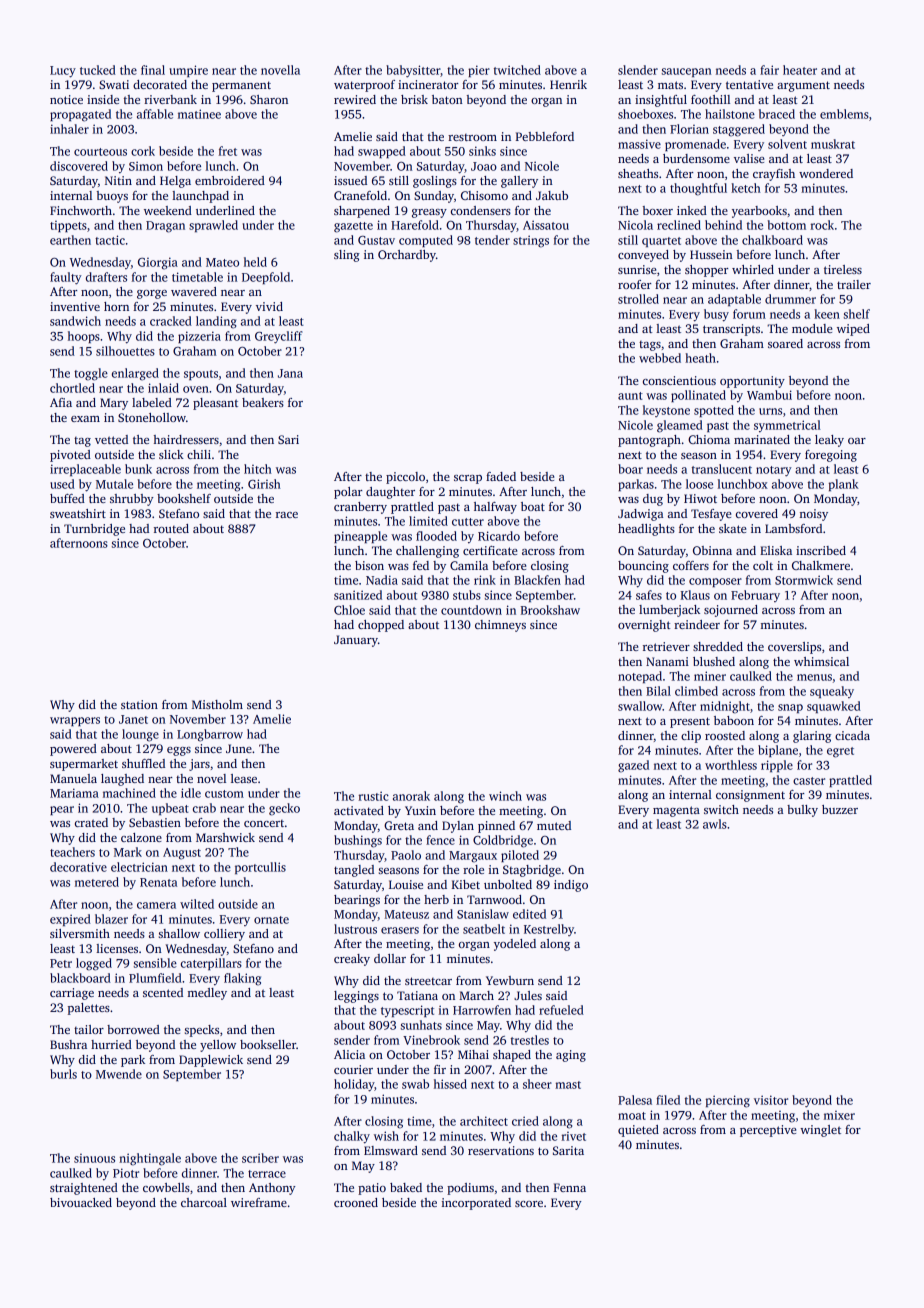 This screenshot has height=1308, width=924. What do you see at coordinates (484, 166) in the screenshot?
I see `Joao` at bounding box center [484, 166].
